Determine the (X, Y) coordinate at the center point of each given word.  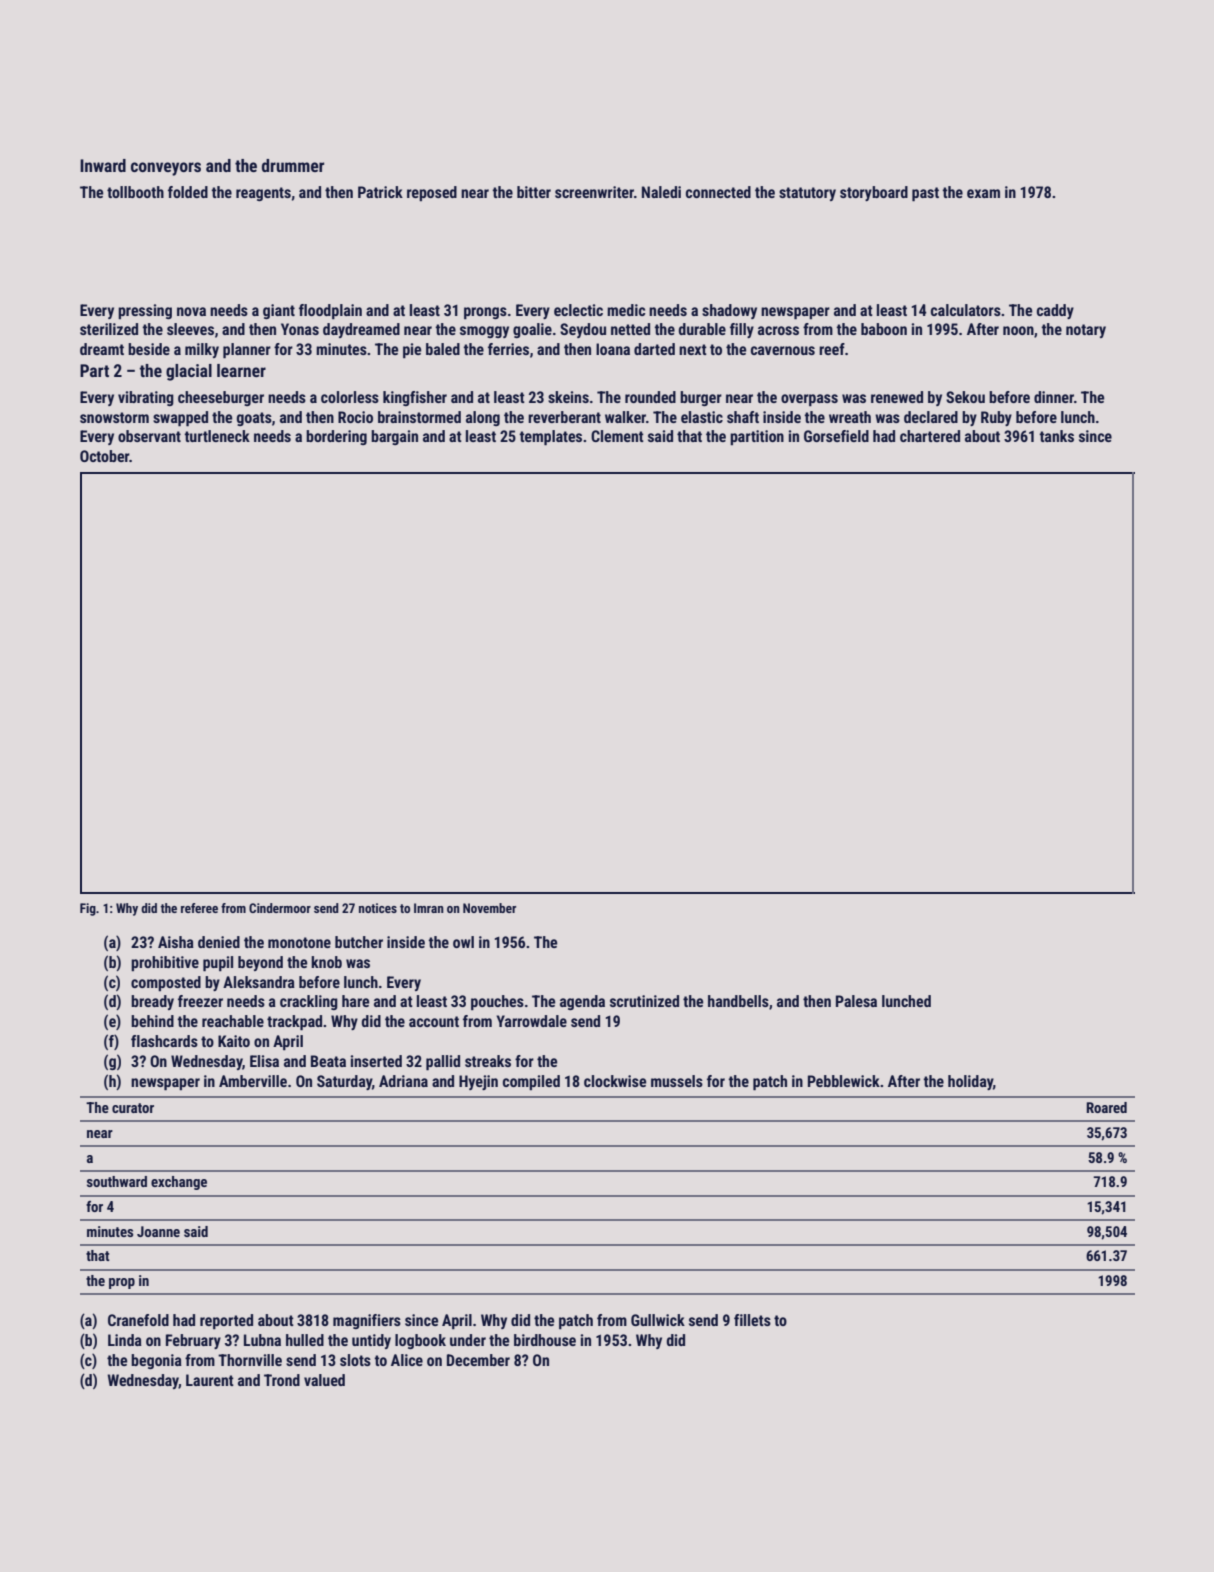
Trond (282, 1380)
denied (219, 942)
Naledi (661, 192)
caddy (1055, 311)
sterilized (109, 329)
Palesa (856, 1001)
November (489, 908)
